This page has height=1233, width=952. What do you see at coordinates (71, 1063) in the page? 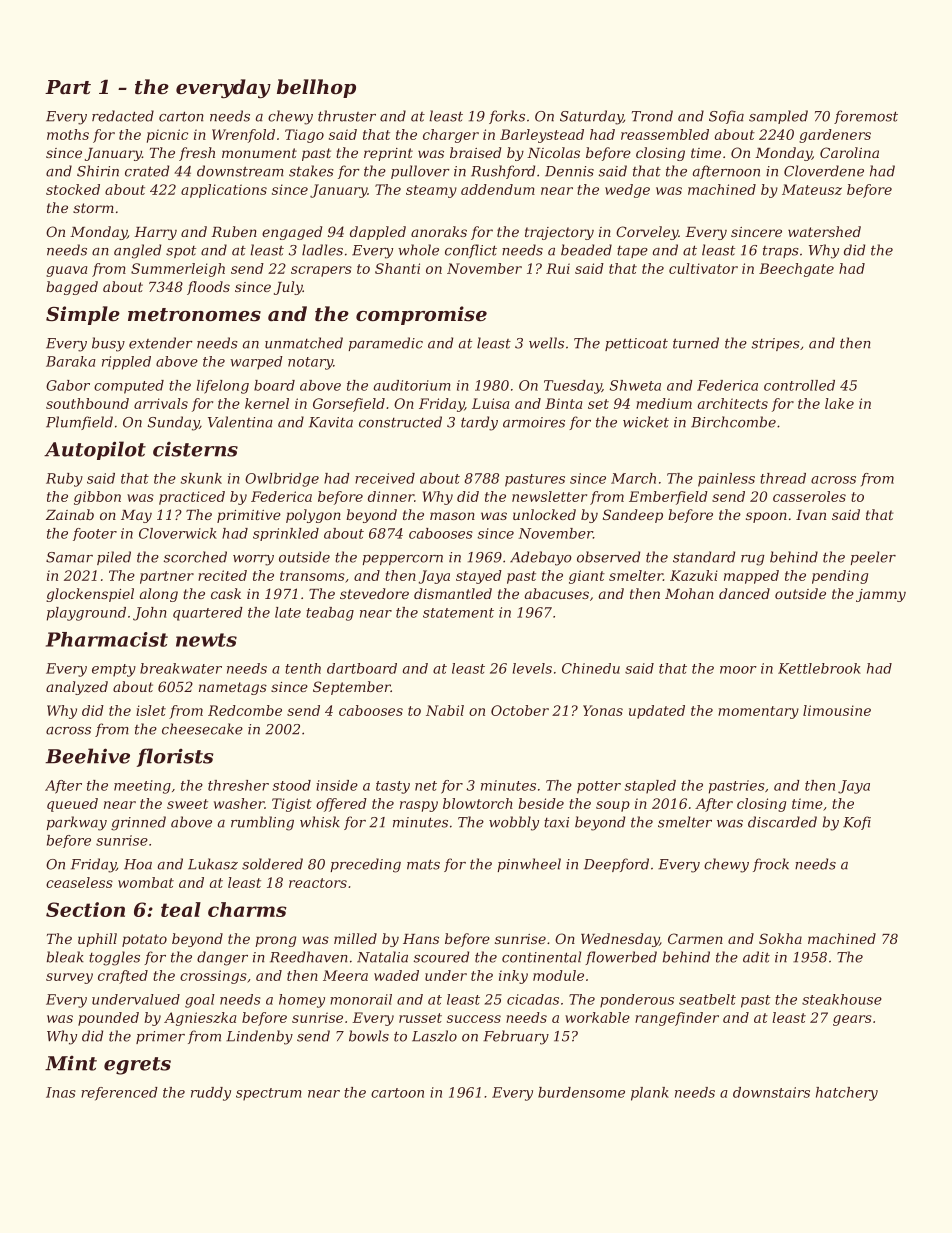
I see `Mint` at bounding box center [71, 1063].
